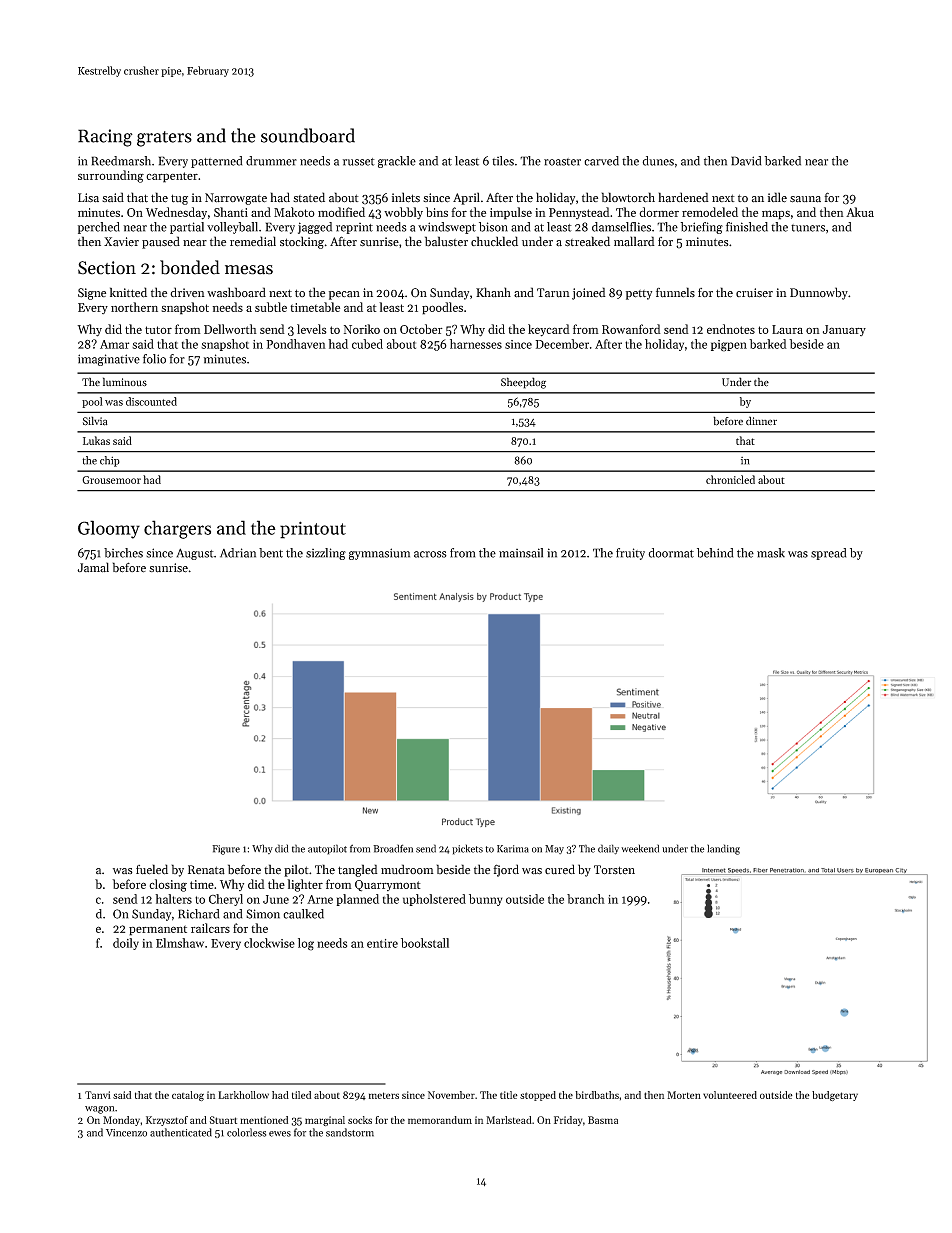 The width and height of the screenshot is (952, 1233). What do you see at coordinates (640, 848) in the screenshot?
I see `weekend` at bounding box center [640, 848].
